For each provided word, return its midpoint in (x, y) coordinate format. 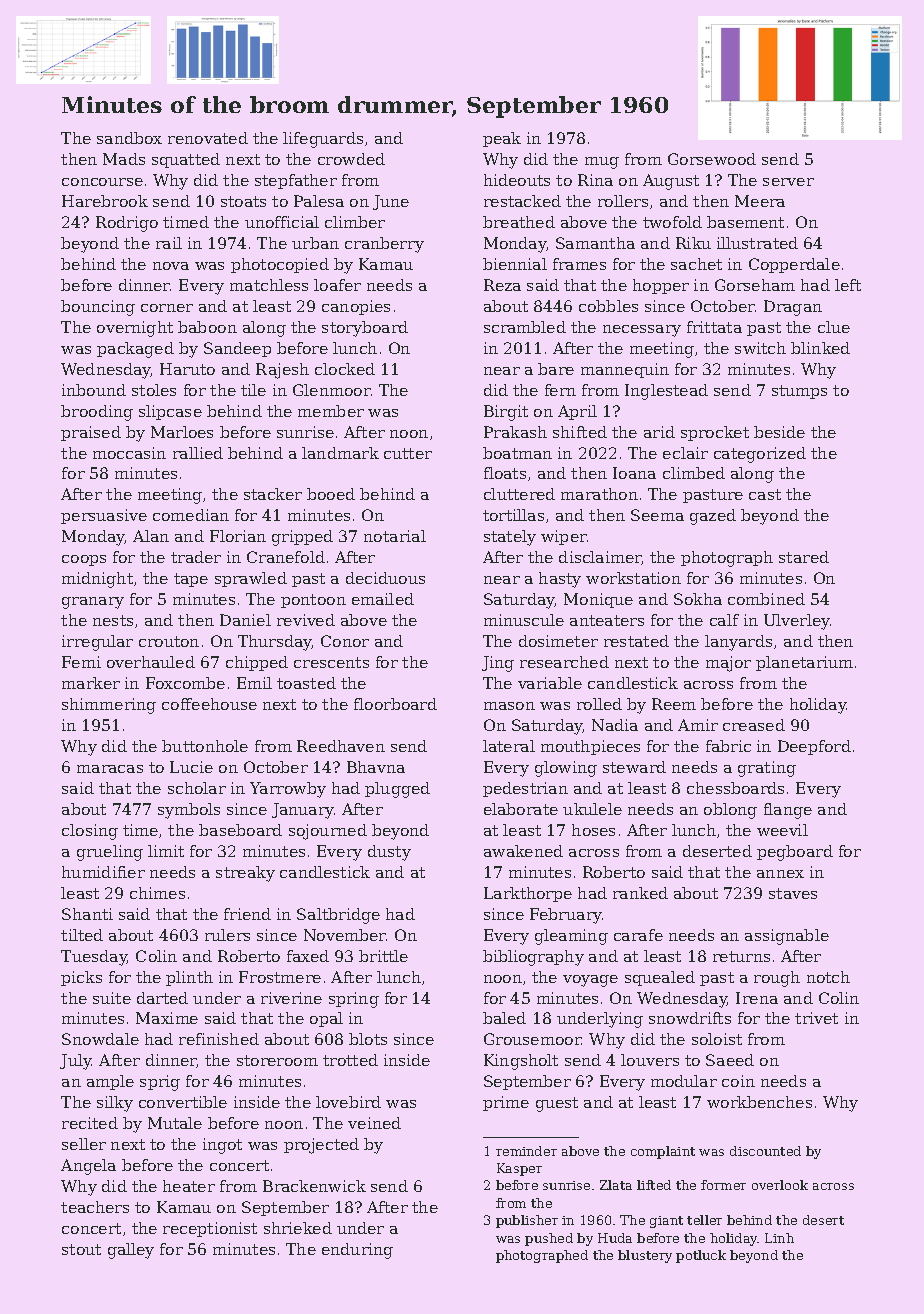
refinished (219, 1039)
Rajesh (282, 371)
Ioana (634, 473)
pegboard (795, 853)
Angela (88, 1167)
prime (506, 1103)
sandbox (129, 138)
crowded (351, 159)
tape (191, 580)
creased (754, 725)
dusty (389, 853)
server (788, 182)
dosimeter (558, 641)
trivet (816, 1018)
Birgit (506, 413)
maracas (110, 769)
